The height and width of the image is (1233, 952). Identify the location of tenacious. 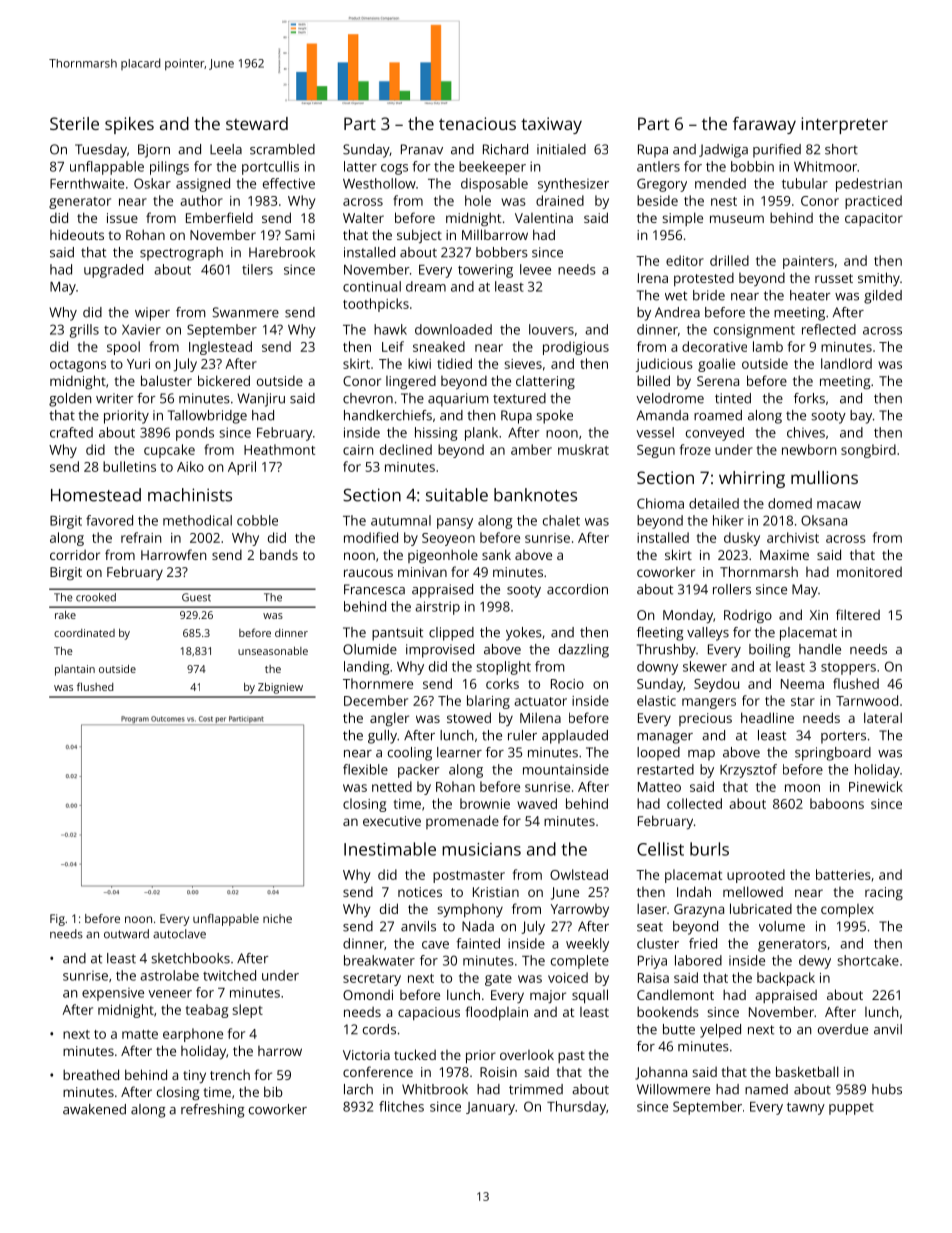
(477, 123).
